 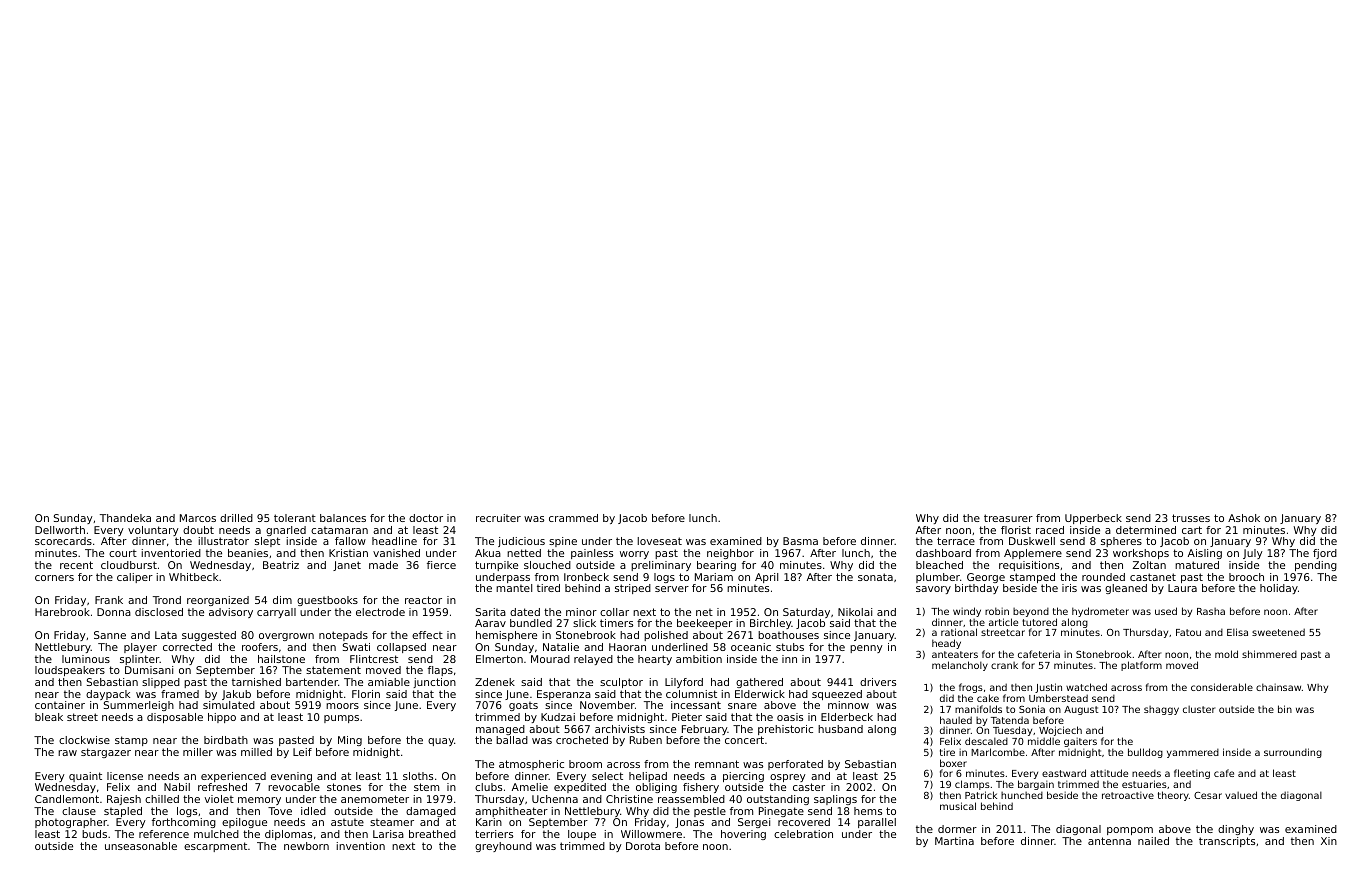 What do you see at coordinates (1130, 831) in the image?
I see `pompom` at bounding box center [1130, 831].
